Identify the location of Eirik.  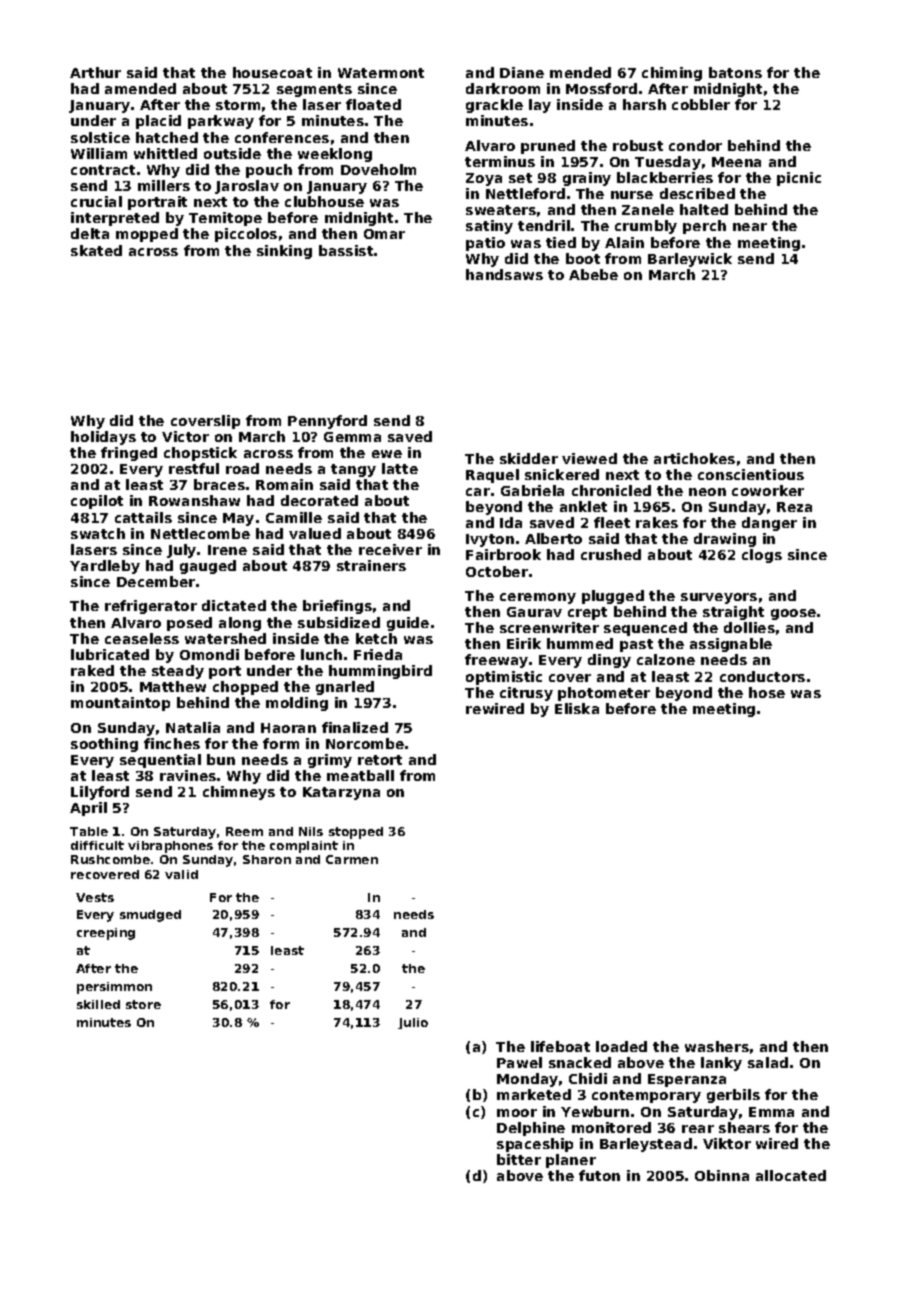
(524, 643).
